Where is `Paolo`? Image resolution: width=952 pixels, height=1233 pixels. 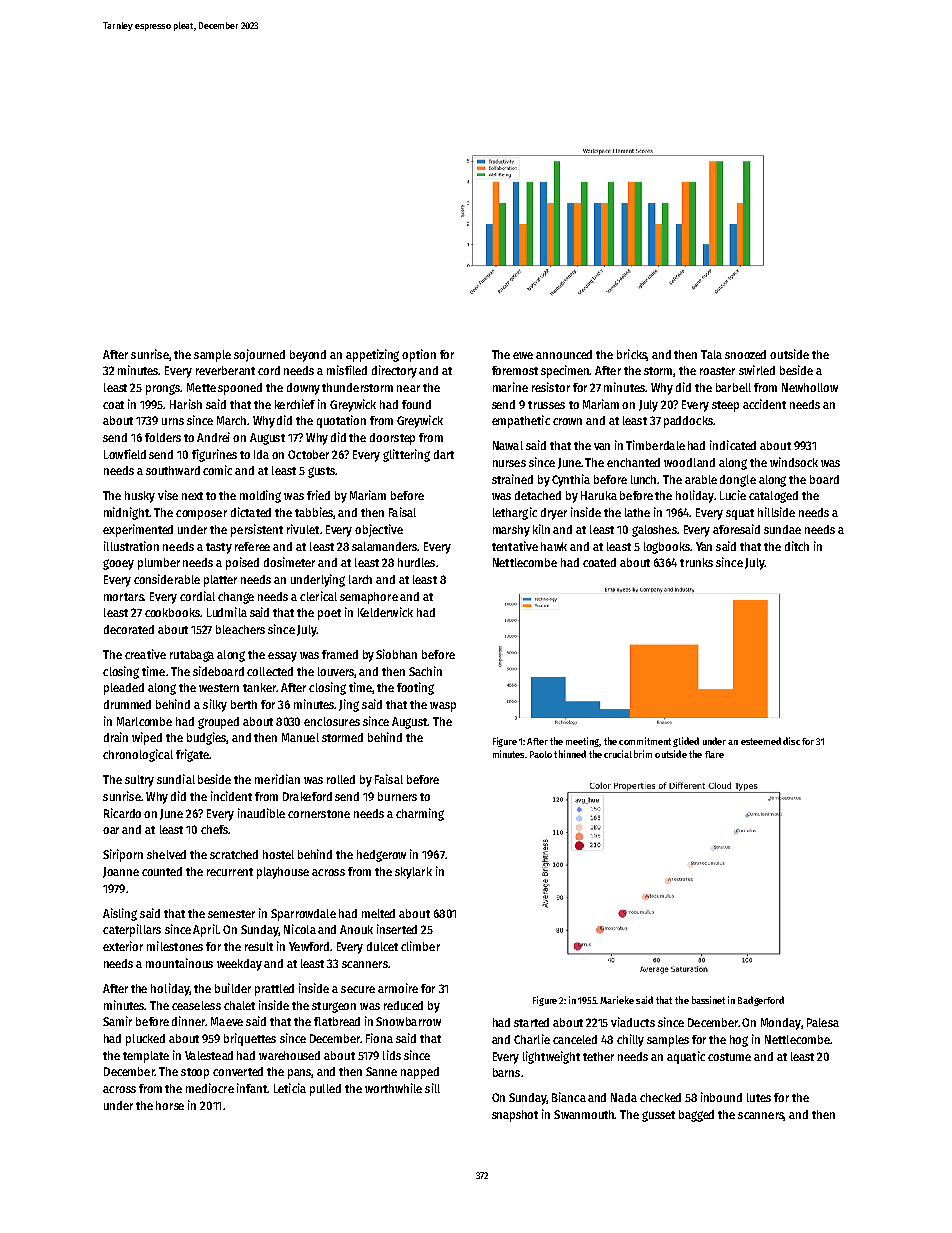
Paolo is located at coordinates (541, 754).
